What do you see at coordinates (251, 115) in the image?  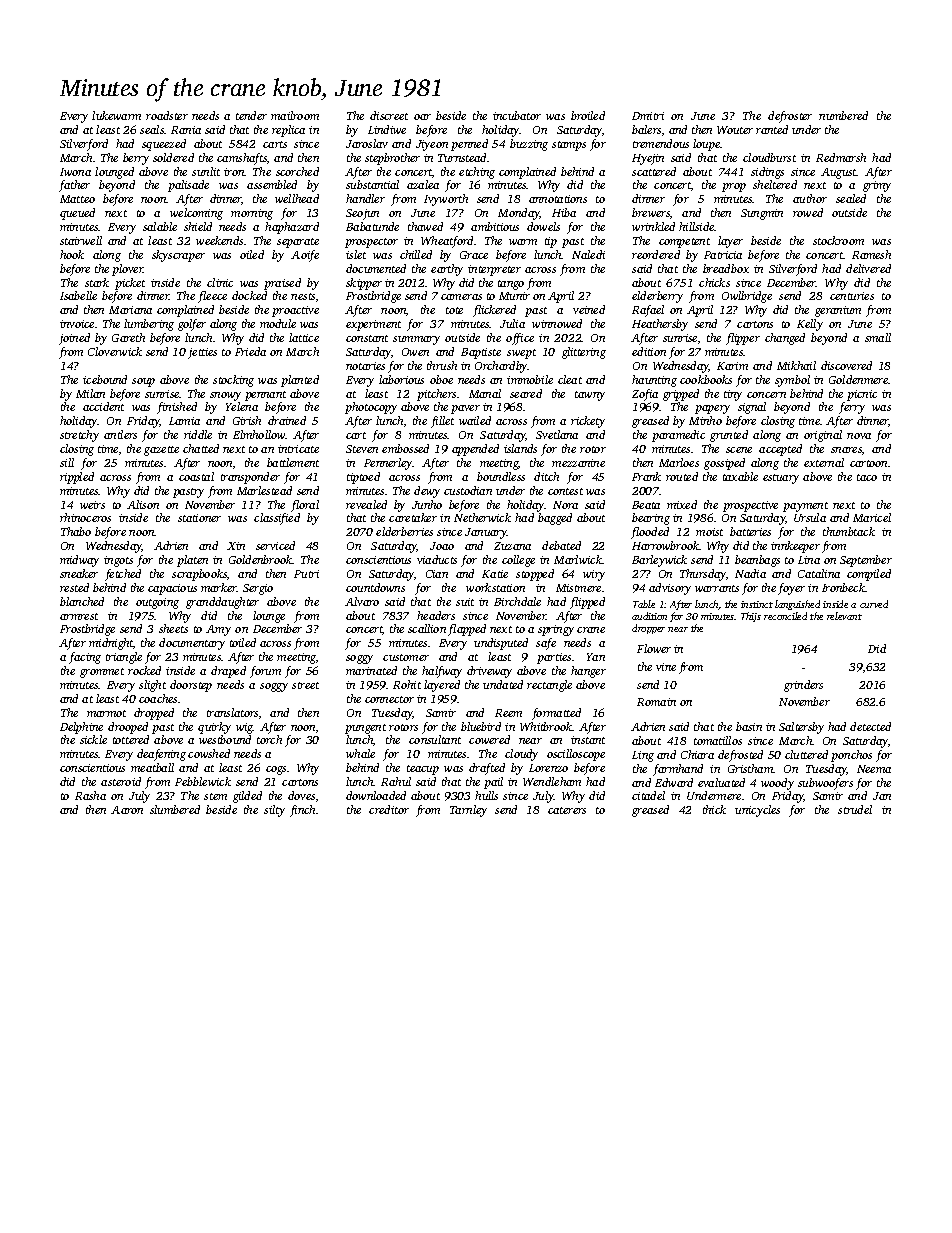 I see `tender` at bounding box center [251, 115].
